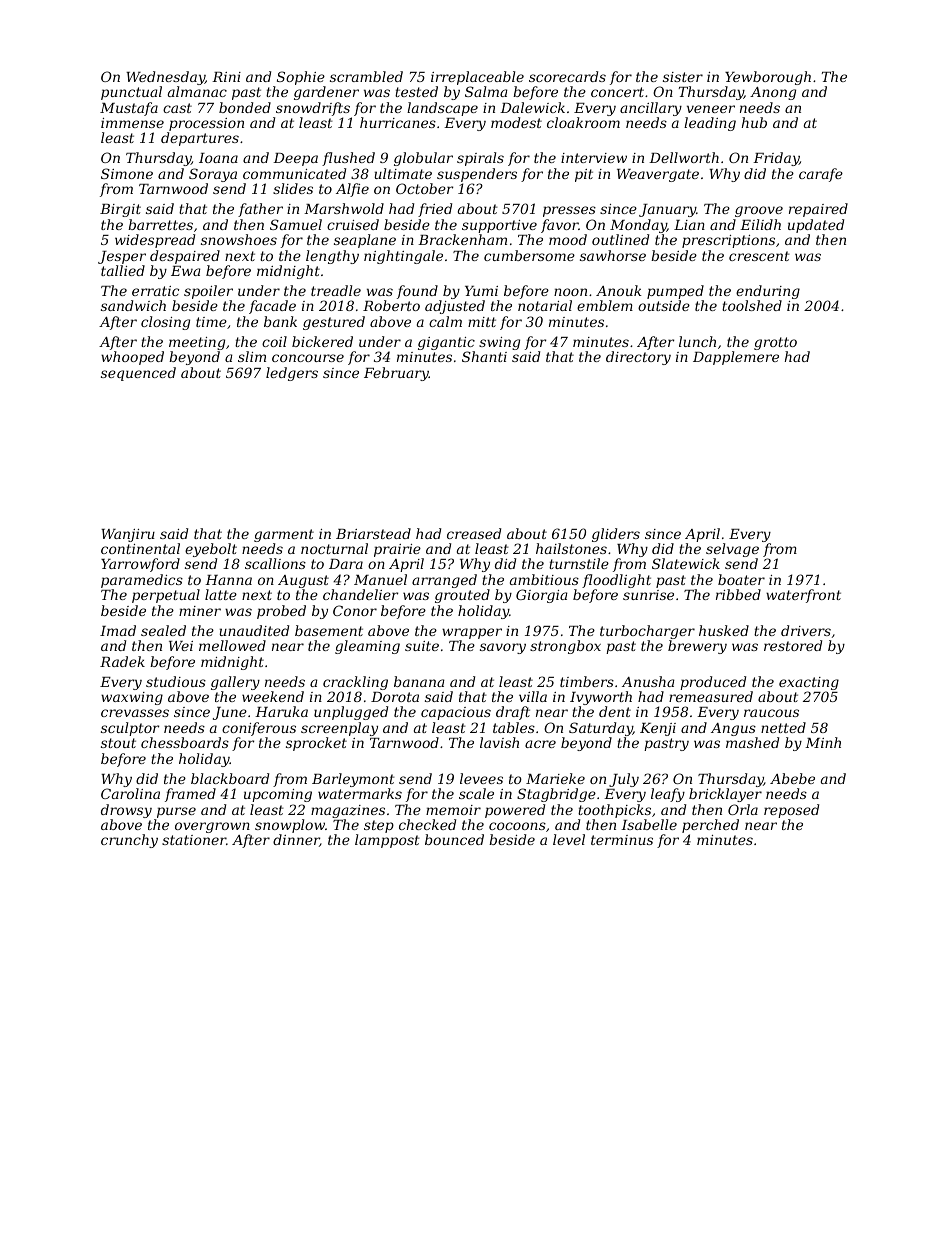  I want to click on dinner, so click(296, 840).
